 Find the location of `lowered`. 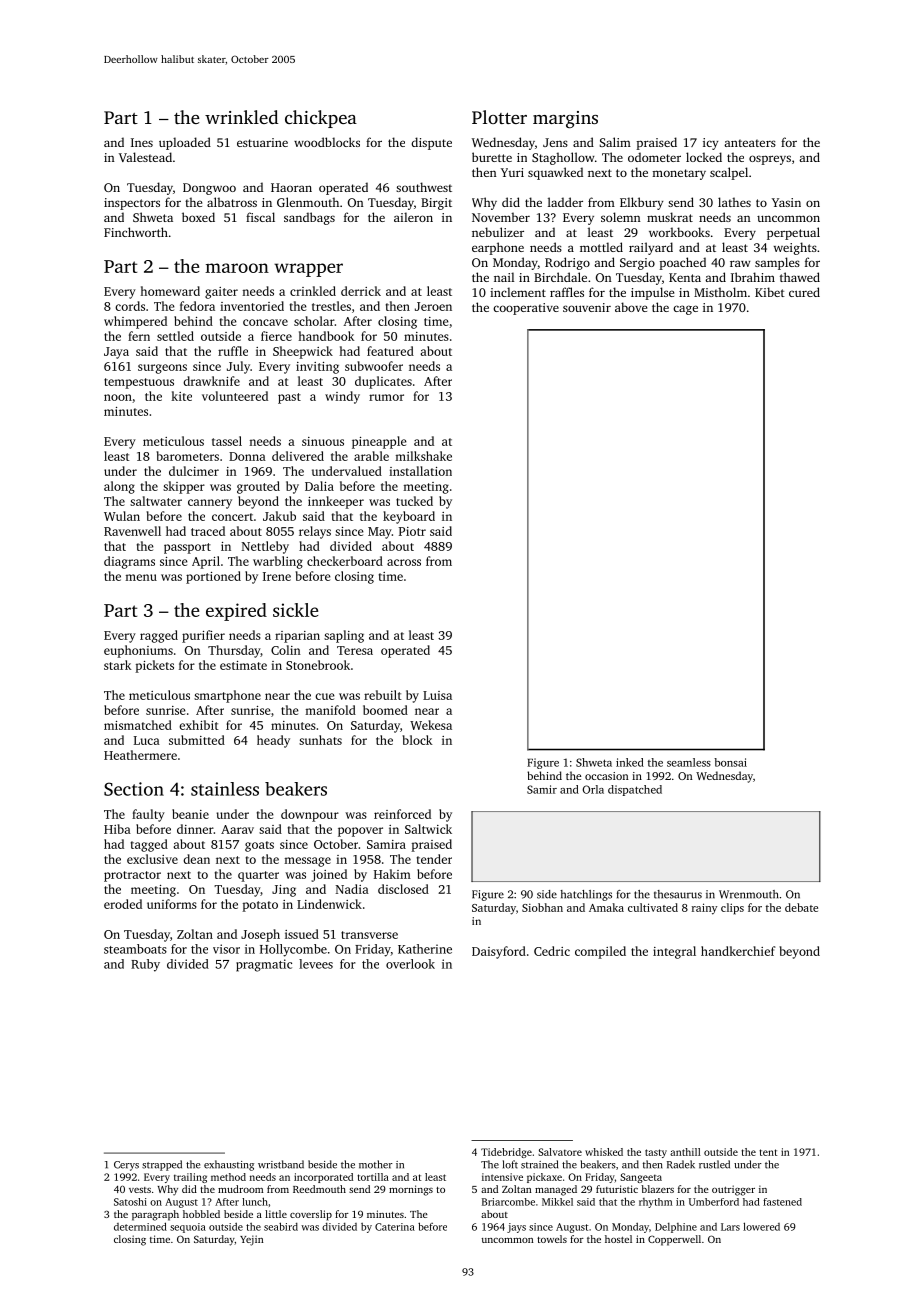

lowered is located at coordinates (761, 1226).
